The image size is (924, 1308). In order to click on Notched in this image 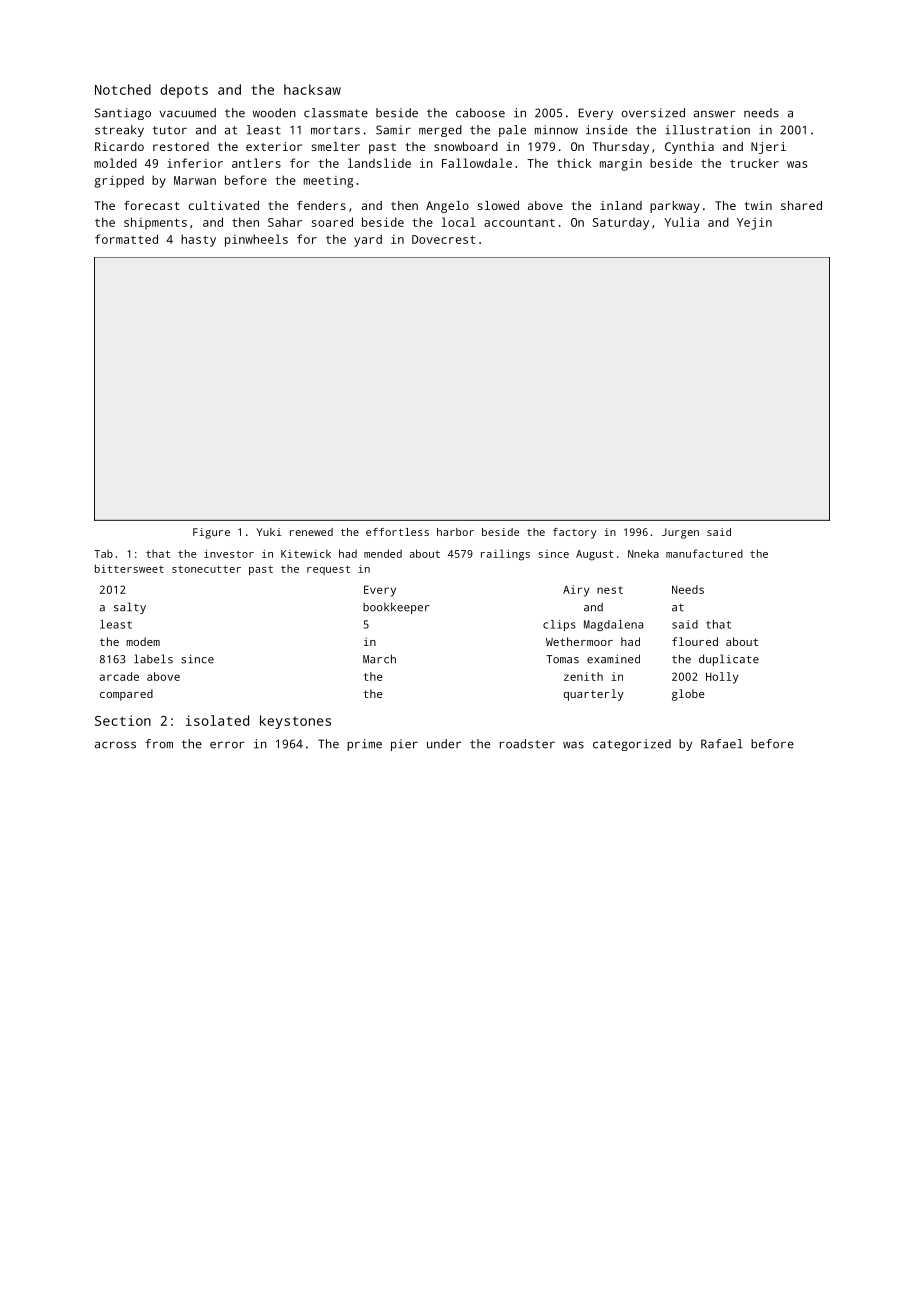, I will do `click(123, 89)`.
